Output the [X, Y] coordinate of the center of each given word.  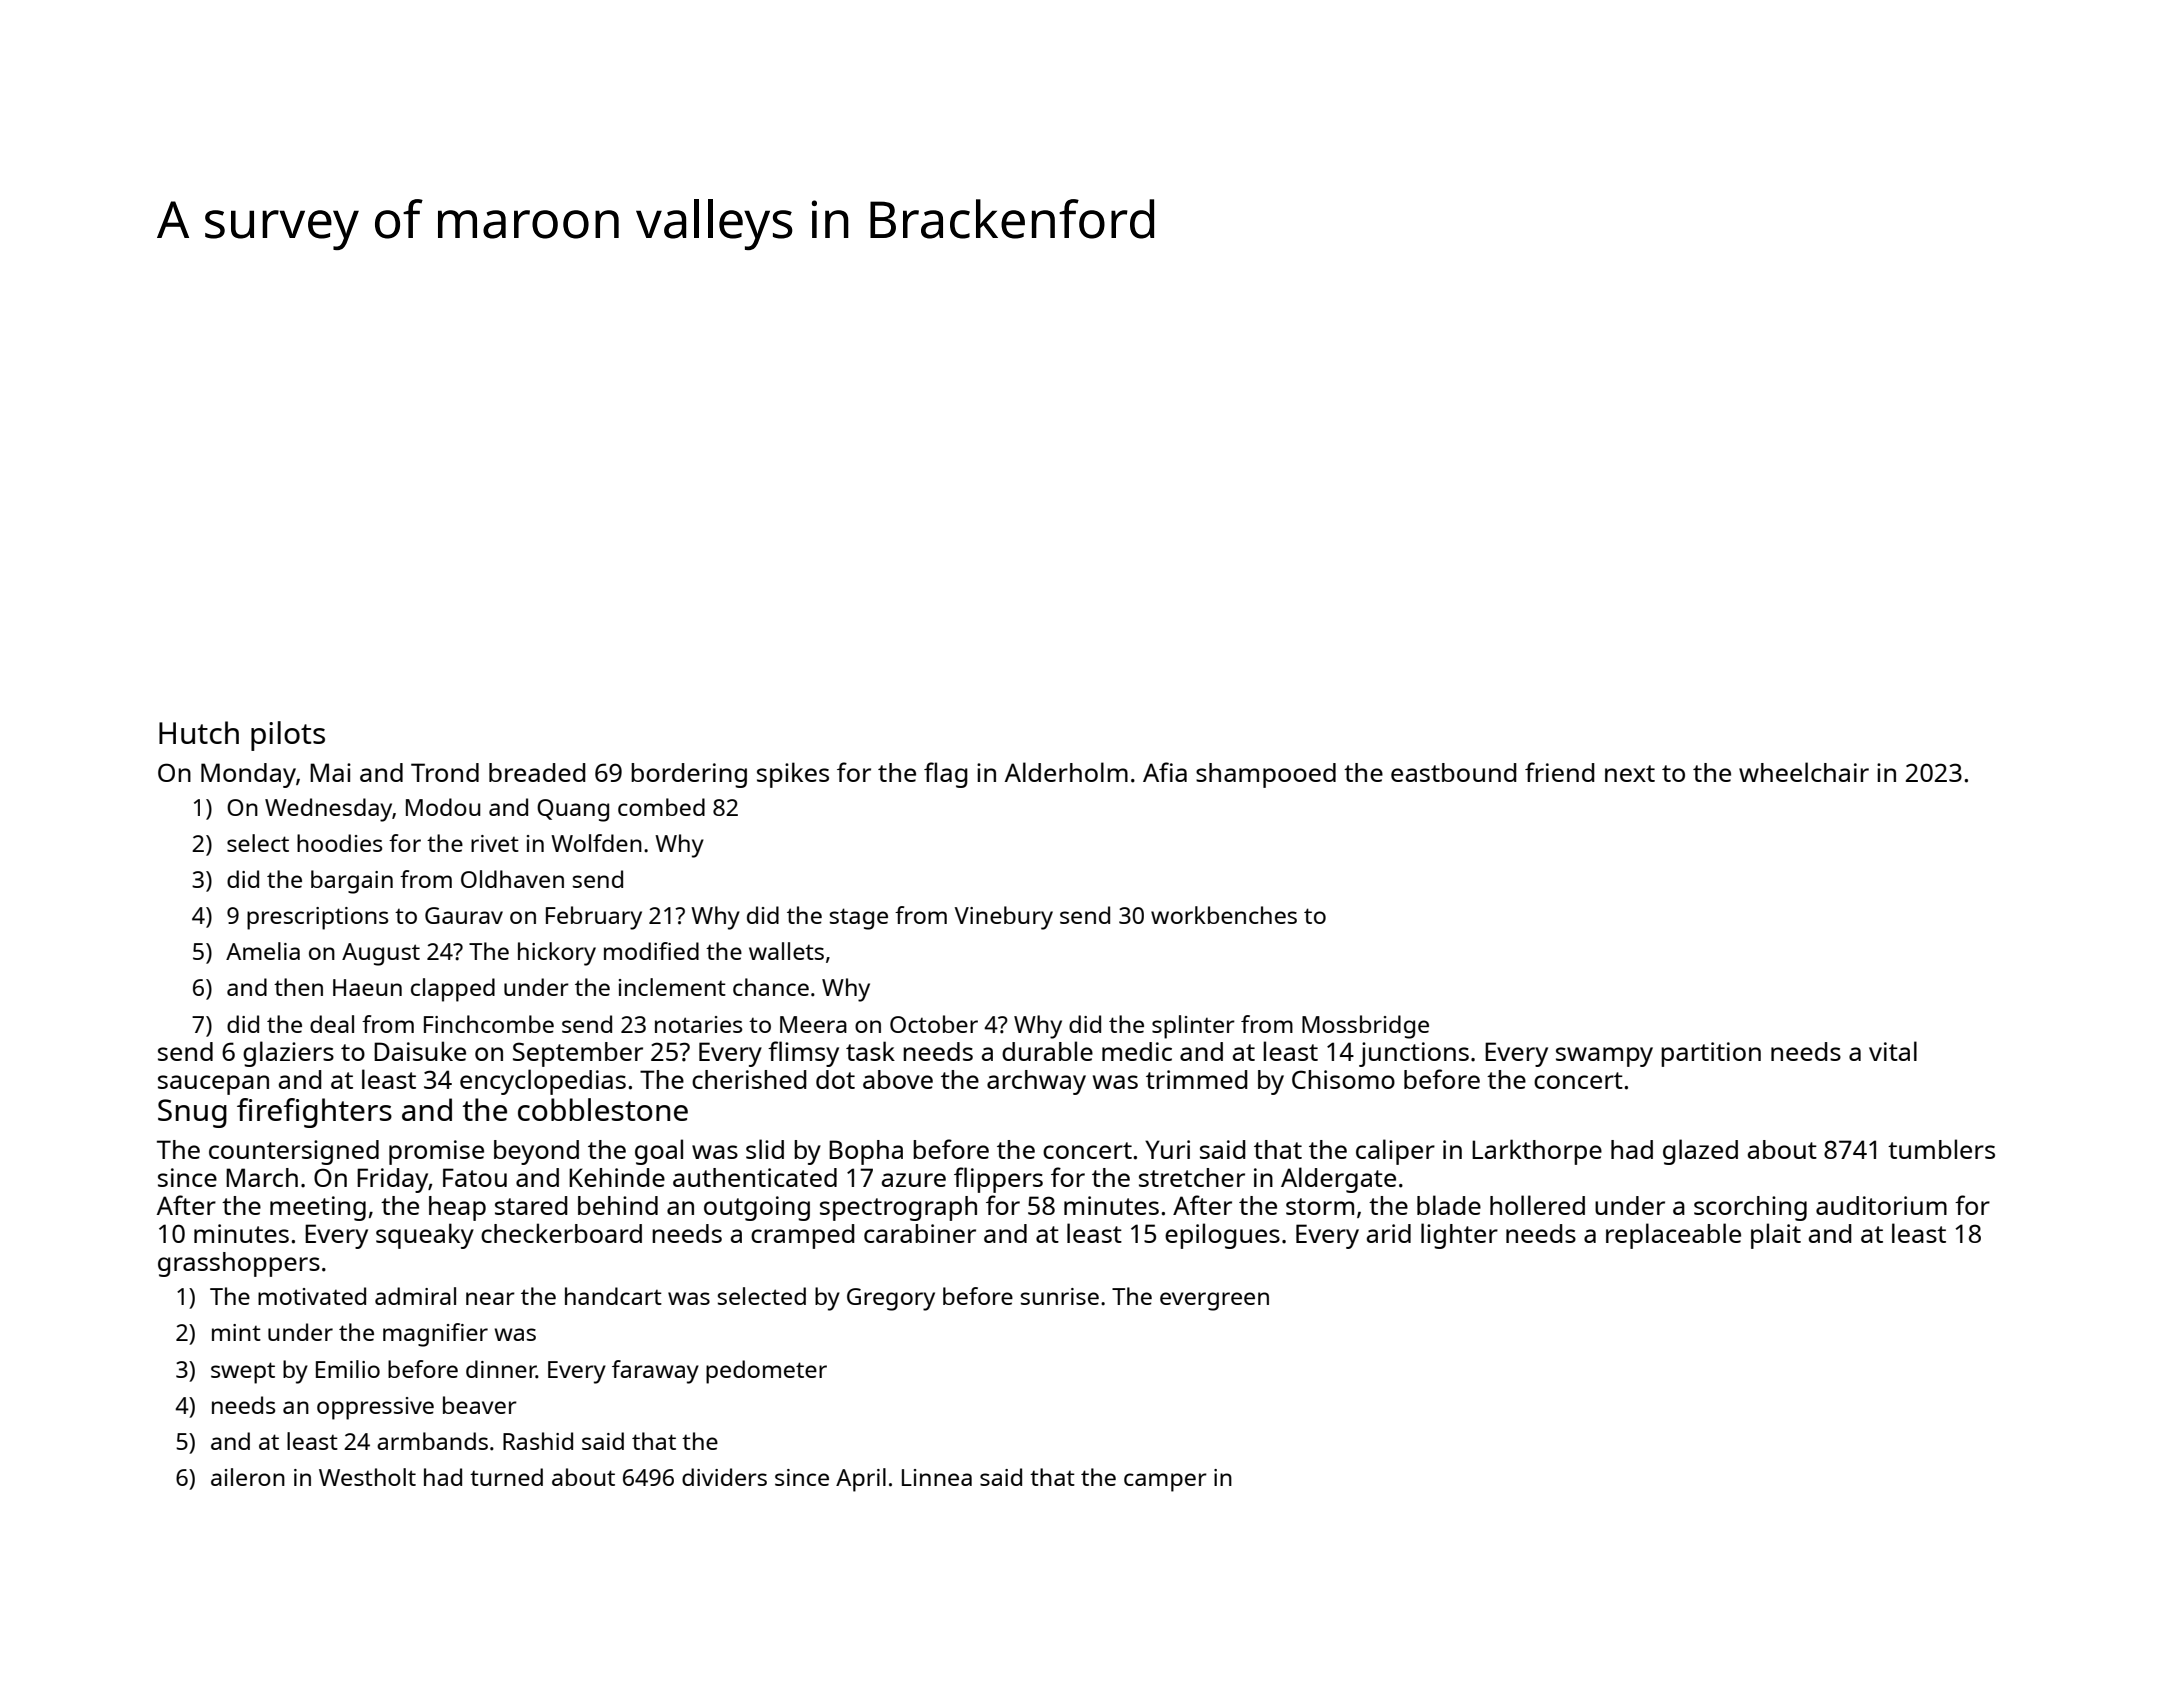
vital [1893, 1051]
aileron [248, 1477]
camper [1165, 1482]
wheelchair [1804, 772]
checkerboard [561, 1233]
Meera [813, 1024]
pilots [288, 736]
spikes [793, 775]
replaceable [1673, 1236]
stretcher [1192, 1177]
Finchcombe [489, 1024]
